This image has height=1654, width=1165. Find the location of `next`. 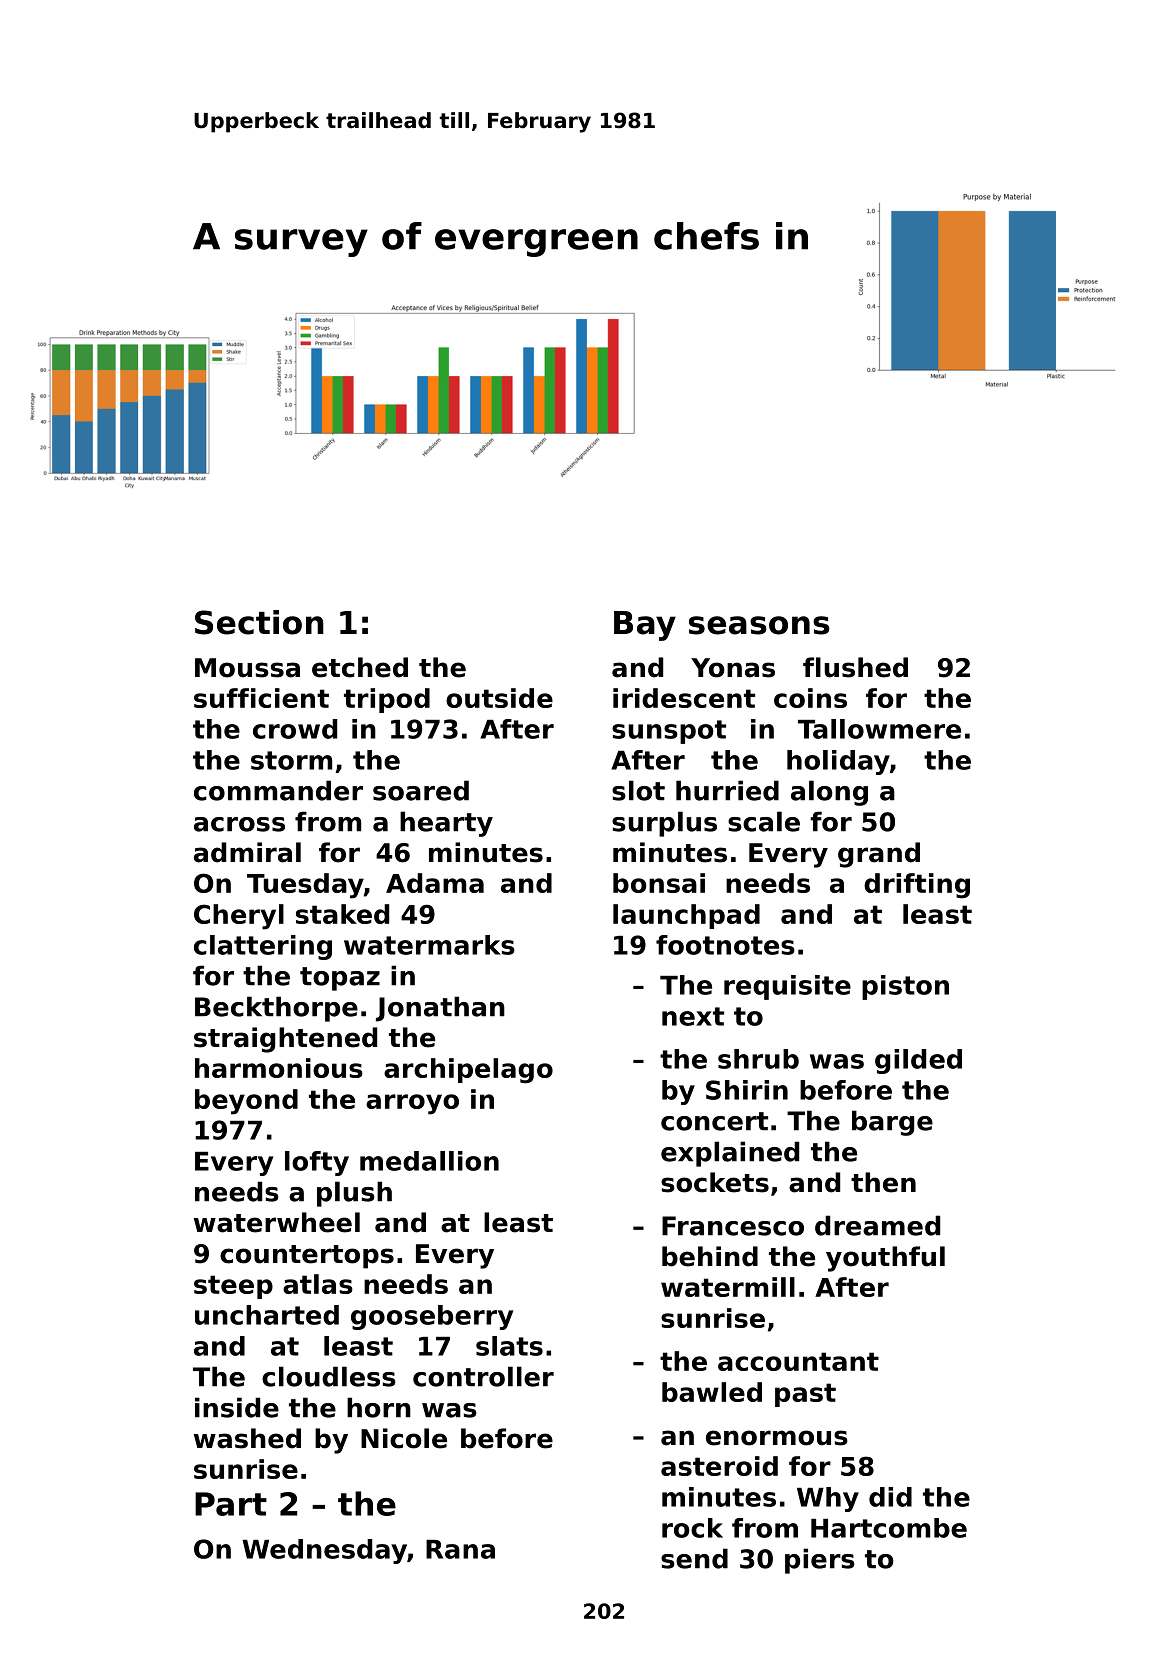

next is located at coordinates (693, 1016).
